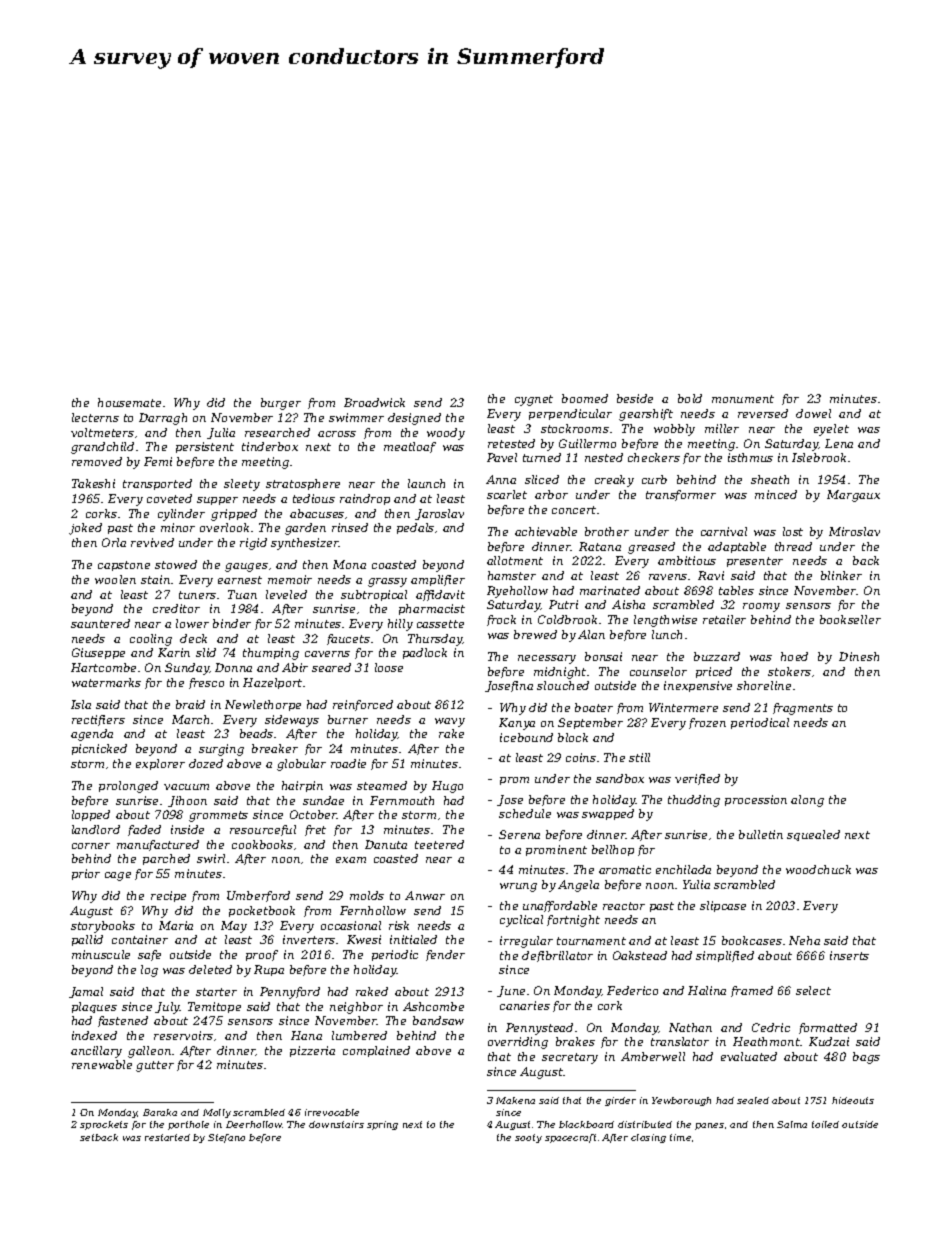  I want to click on secretary, so click(570, 1058).
